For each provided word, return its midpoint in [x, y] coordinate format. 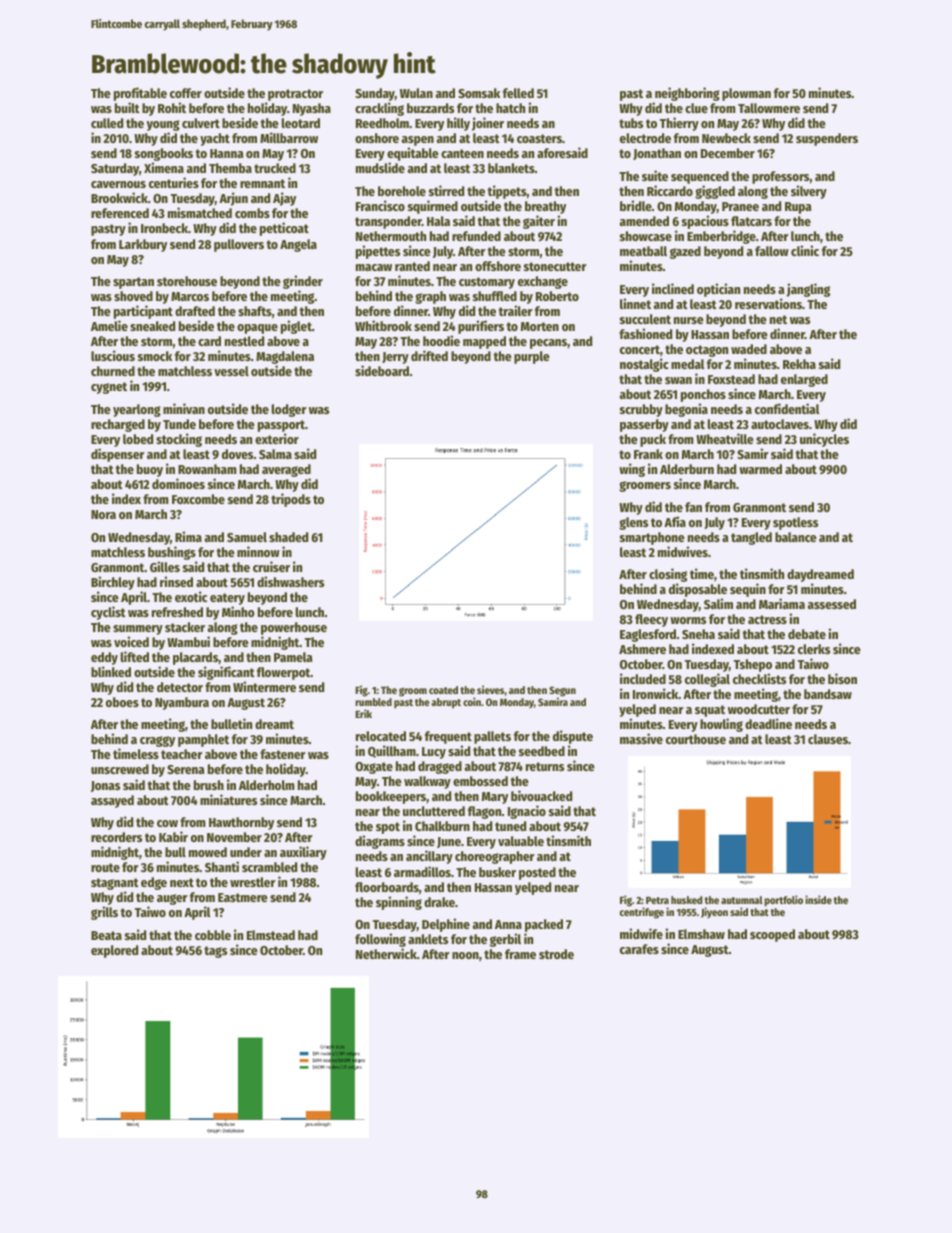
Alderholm [267, 785]
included [643, 678]
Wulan [416, 93]
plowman [746, 94]
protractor [295, 95]
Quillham [392, 751]
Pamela [293, 657]
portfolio [783, 900]
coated [443, 690]
